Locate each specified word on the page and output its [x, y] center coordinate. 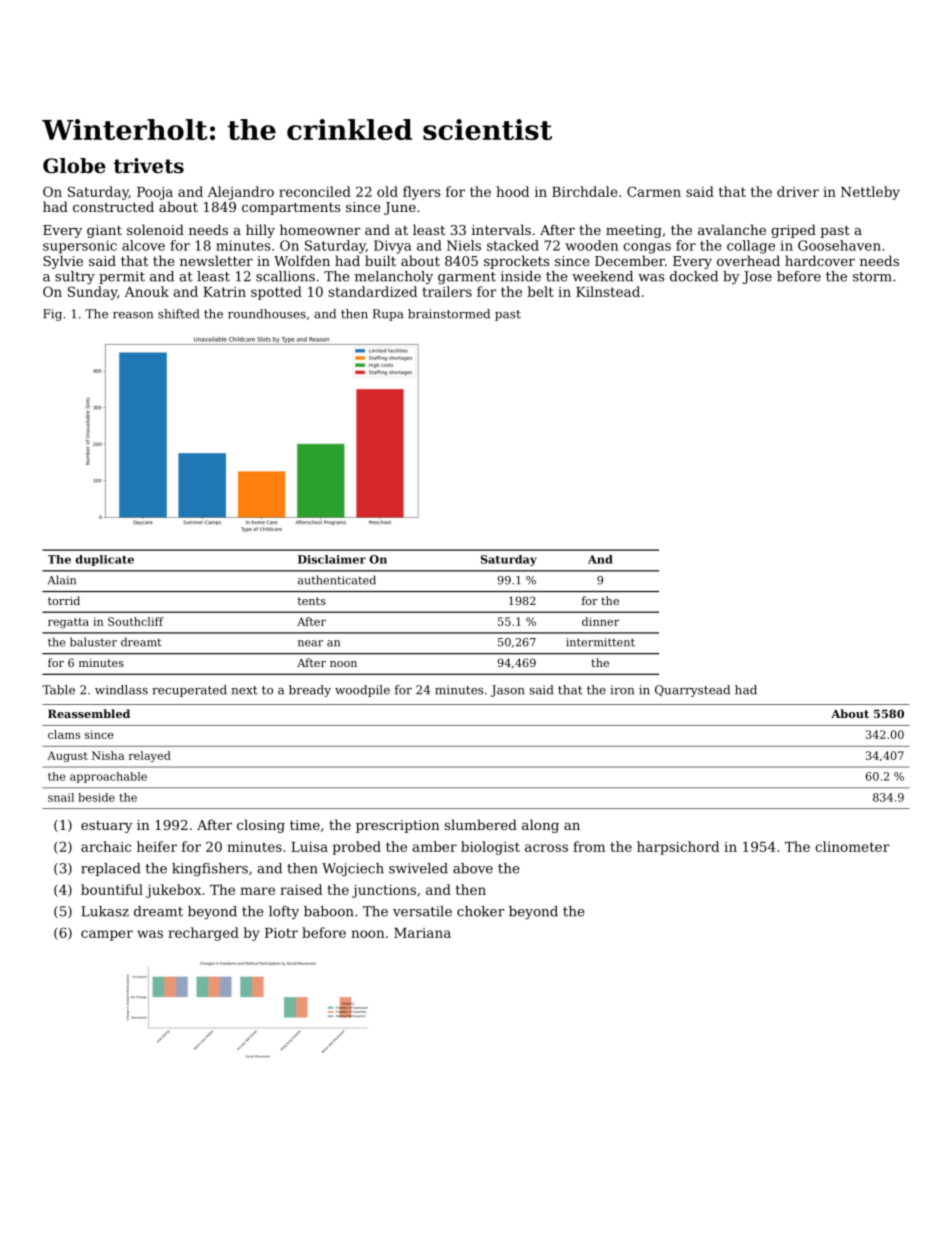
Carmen [654, 191]
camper [107, 935]
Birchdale [585, 191]
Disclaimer [332, 559]
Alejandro [241, 193]
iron [622, 690]
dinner [600, 621]
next [244, 690]
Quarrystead [692, 691]
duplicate [105, 560]
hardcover [820, 260]
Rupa [388, 315]
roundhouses [267, 314]
